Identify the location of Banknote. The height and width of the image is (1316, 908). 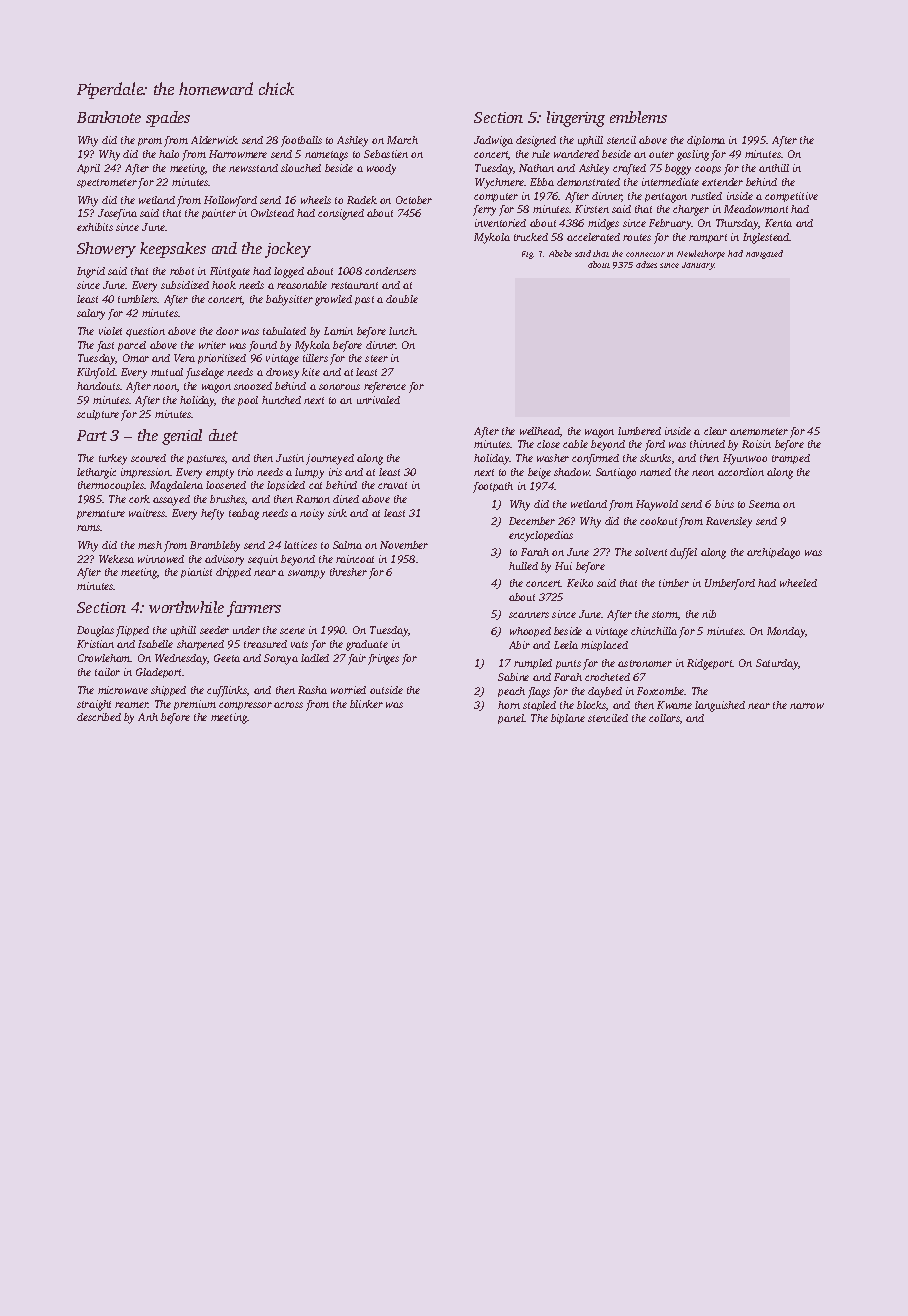
(109, 117).
